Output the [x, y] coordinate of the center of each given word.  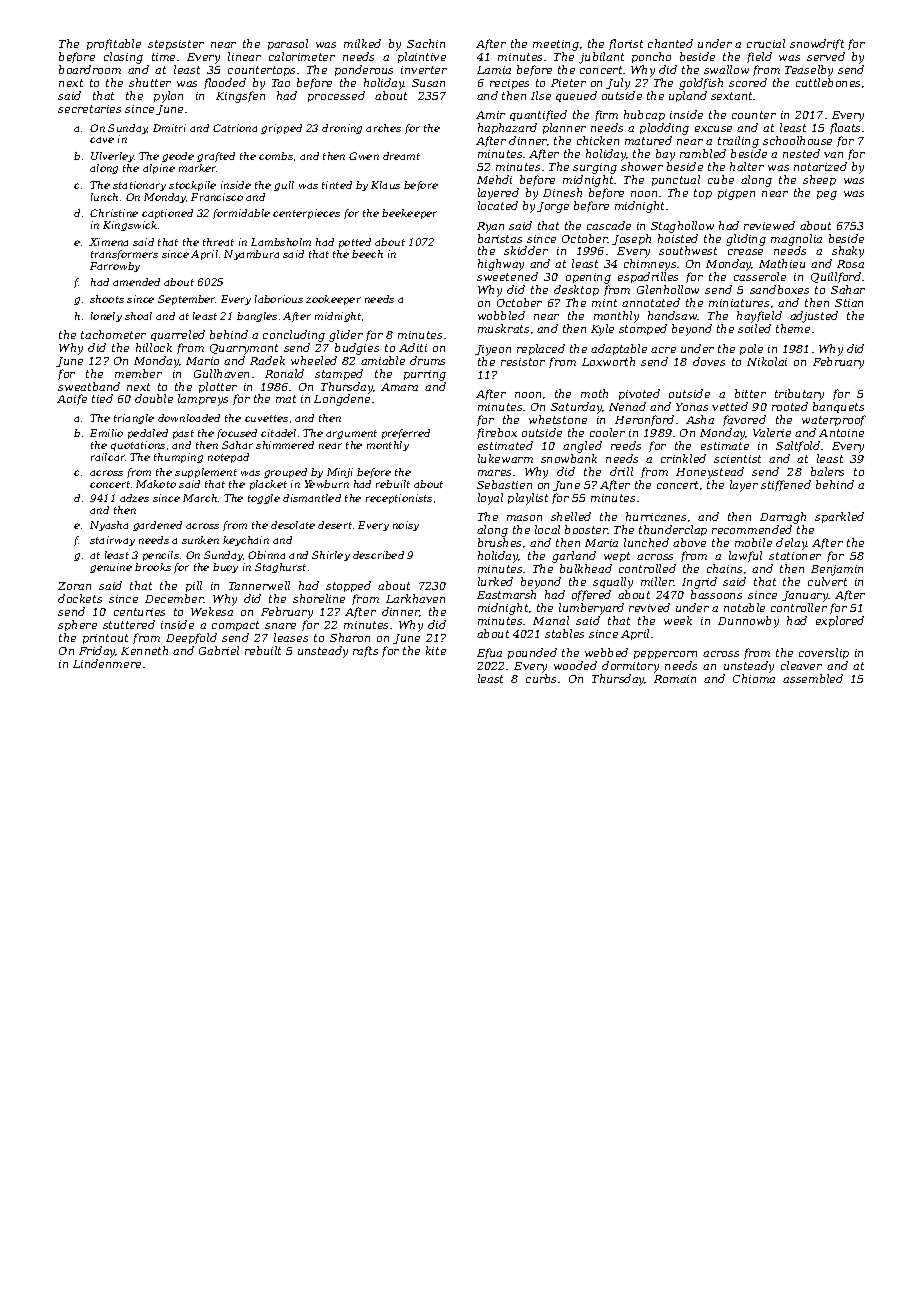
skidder [526, 250]
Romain [675, 679]
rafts [365, 651]
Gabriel [219, 650]
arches [383, 128]
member [138, 373]
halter [747, 166]
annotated [651, 302]
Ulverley [113, 157]
